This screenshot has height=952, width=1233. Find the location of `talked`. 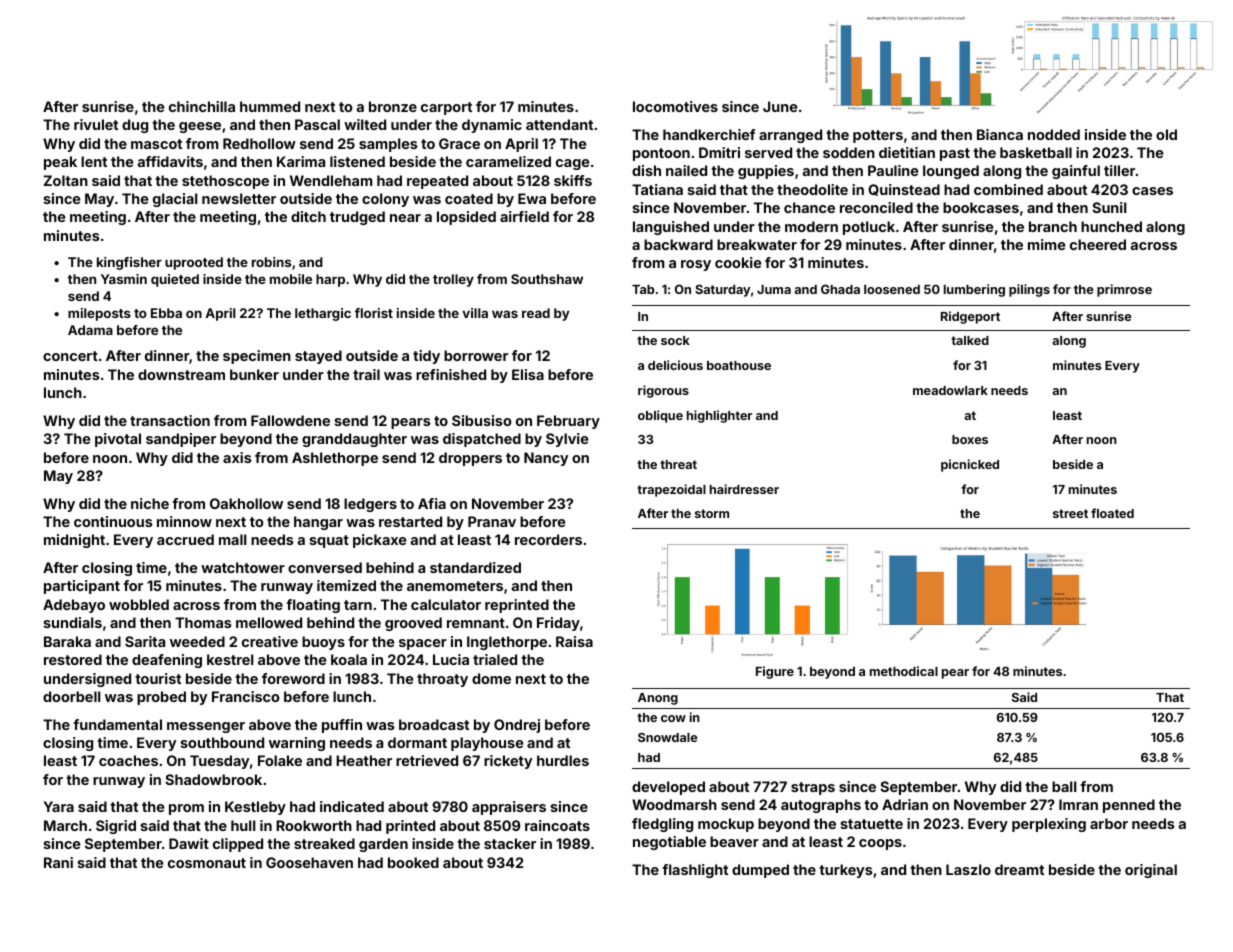

talked is located at coordinates (970, 340).
